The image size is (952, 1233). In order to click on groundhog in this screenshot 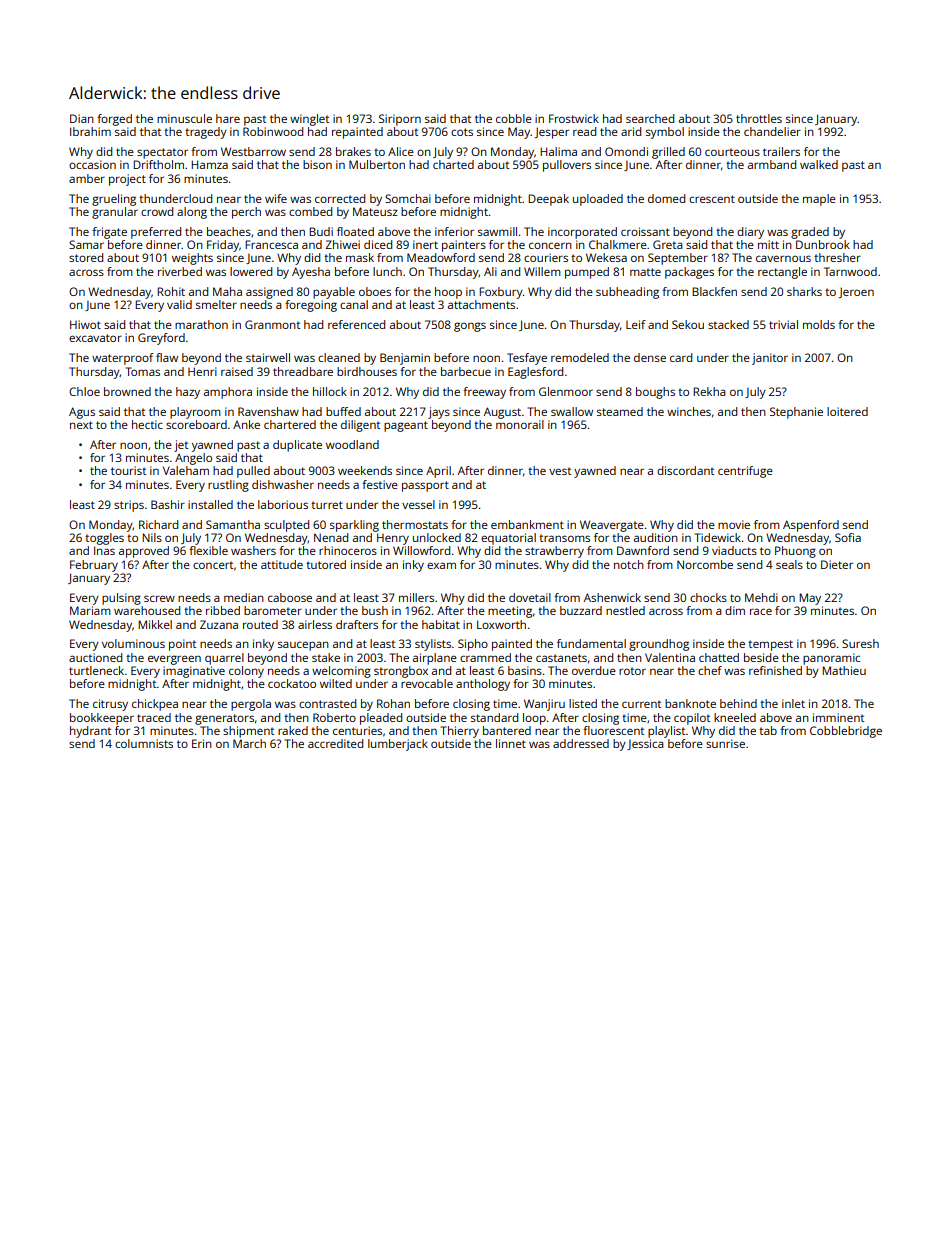, I will do `click(659, 645)`.
